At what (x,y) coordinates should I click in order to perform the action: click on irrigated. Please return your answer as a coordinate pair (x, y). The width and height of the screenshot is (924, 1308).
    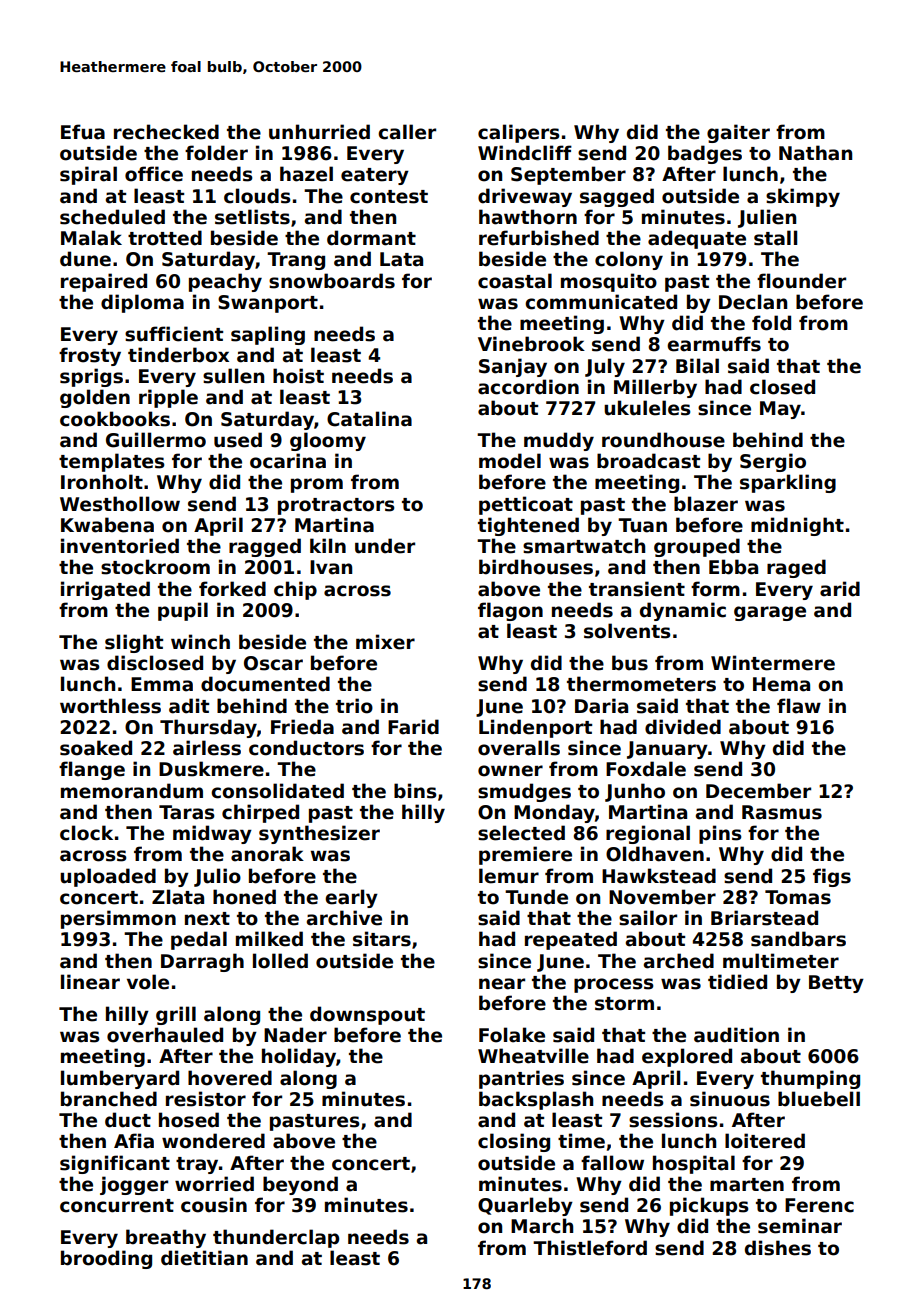
    Looking at the image, I should click on (105, 590).
